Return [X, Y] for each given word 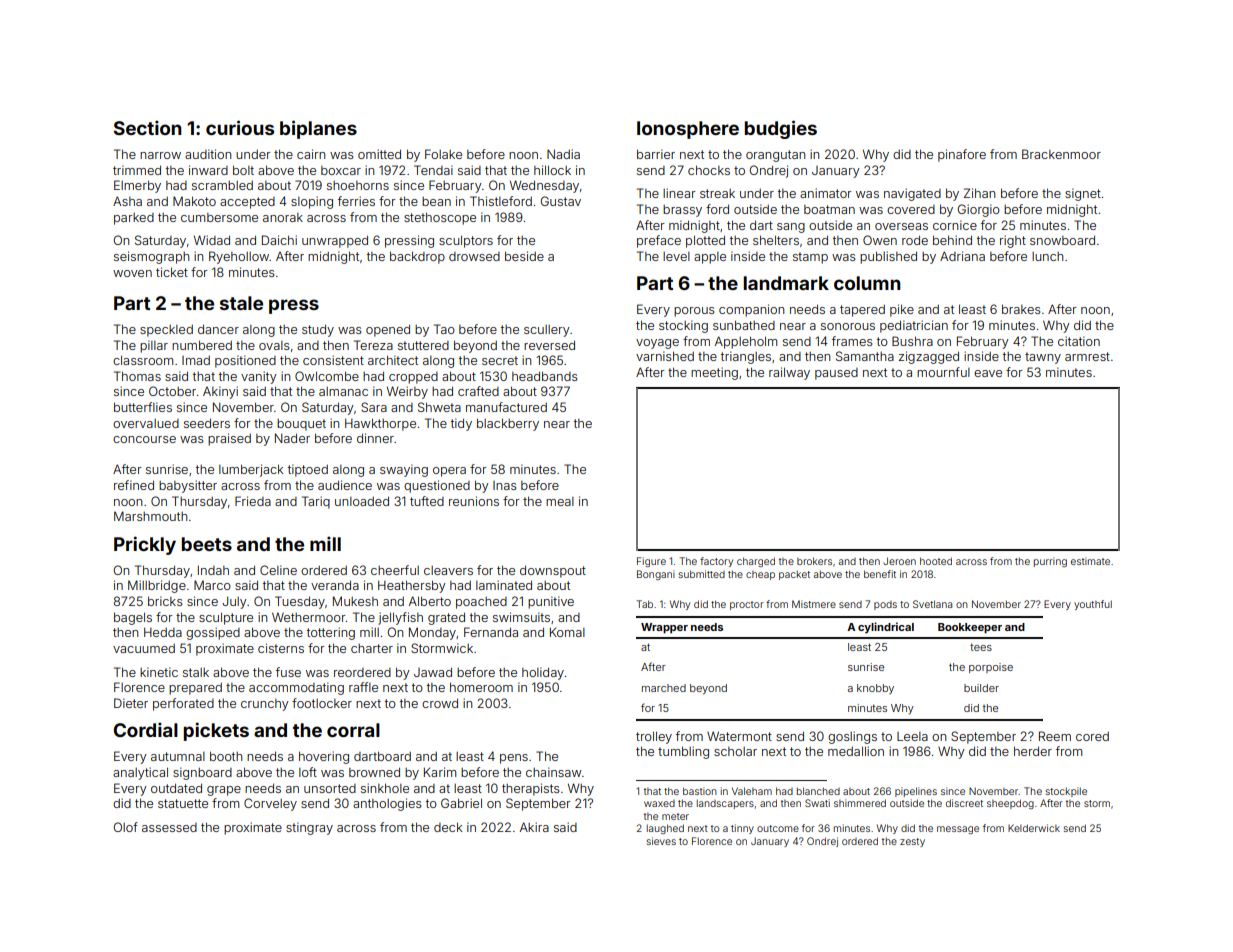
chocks [709, 170]
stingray [309, 828]
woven [132, 273]
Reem [1055, 736]
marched [664, 688]
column [867, 283]
